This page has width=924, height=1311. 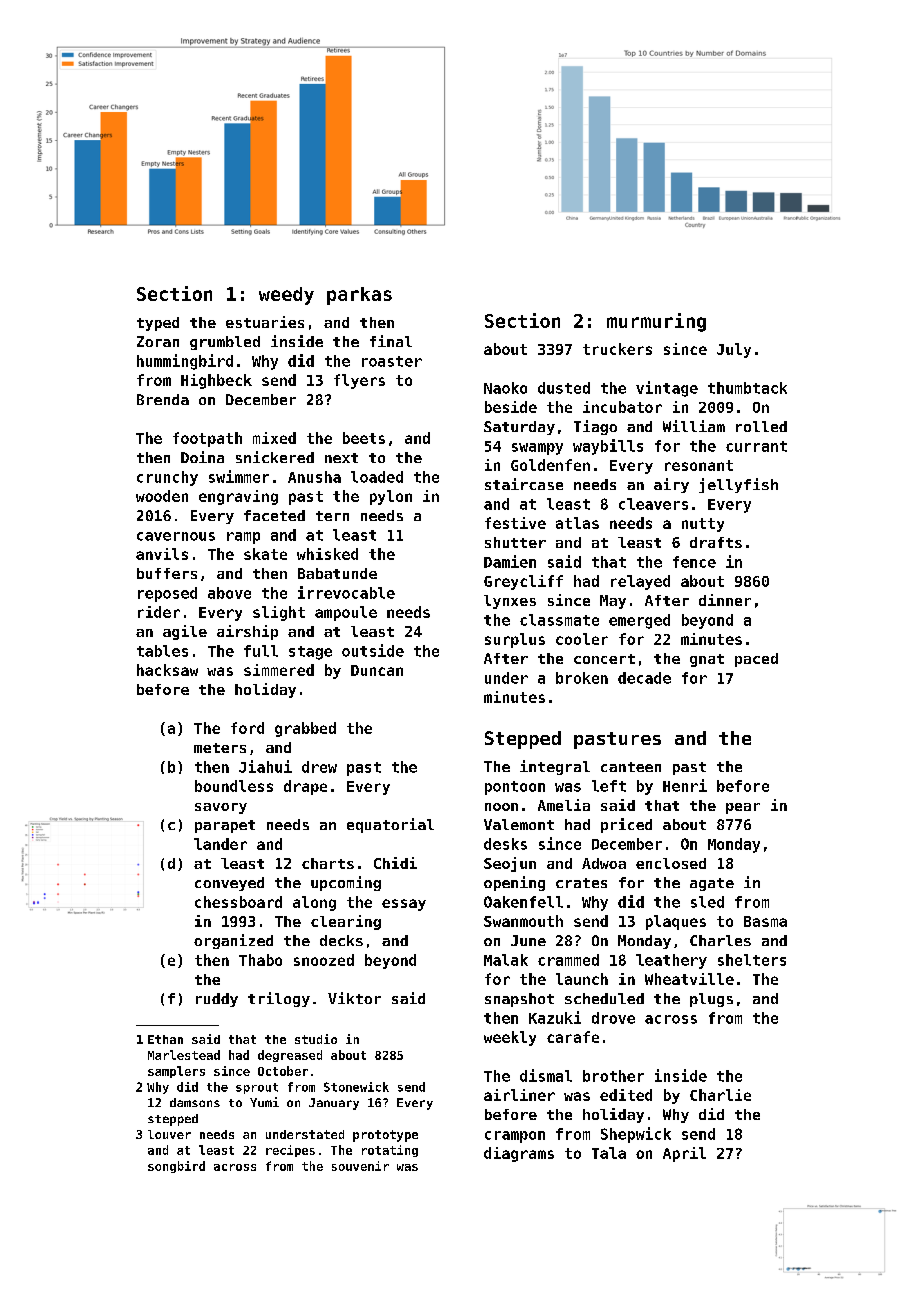 I want to click on paced, so click(x=756, y=660).
